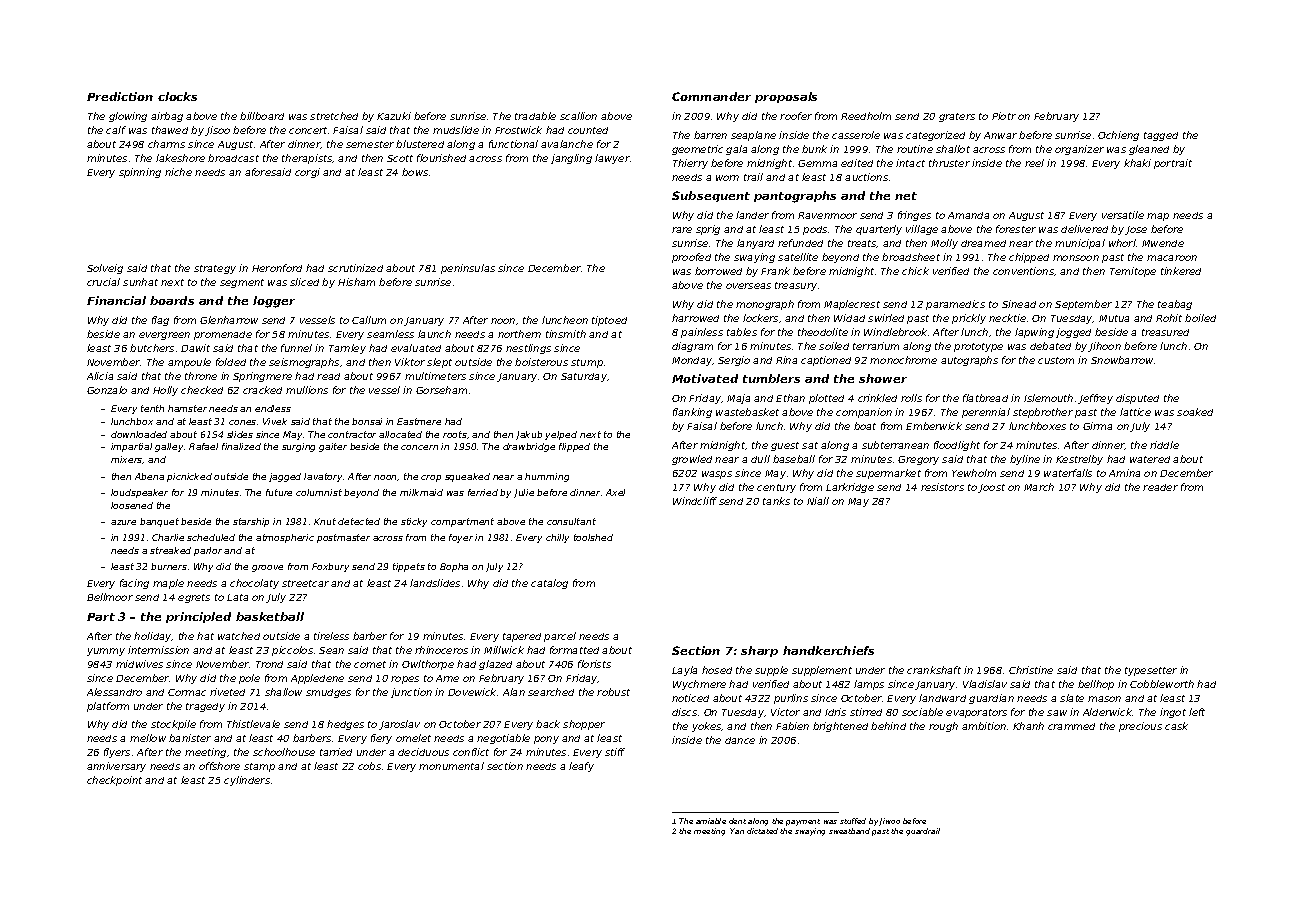 This image has height=924, width=1308. I want to click on stretched, so click(334, 116).
